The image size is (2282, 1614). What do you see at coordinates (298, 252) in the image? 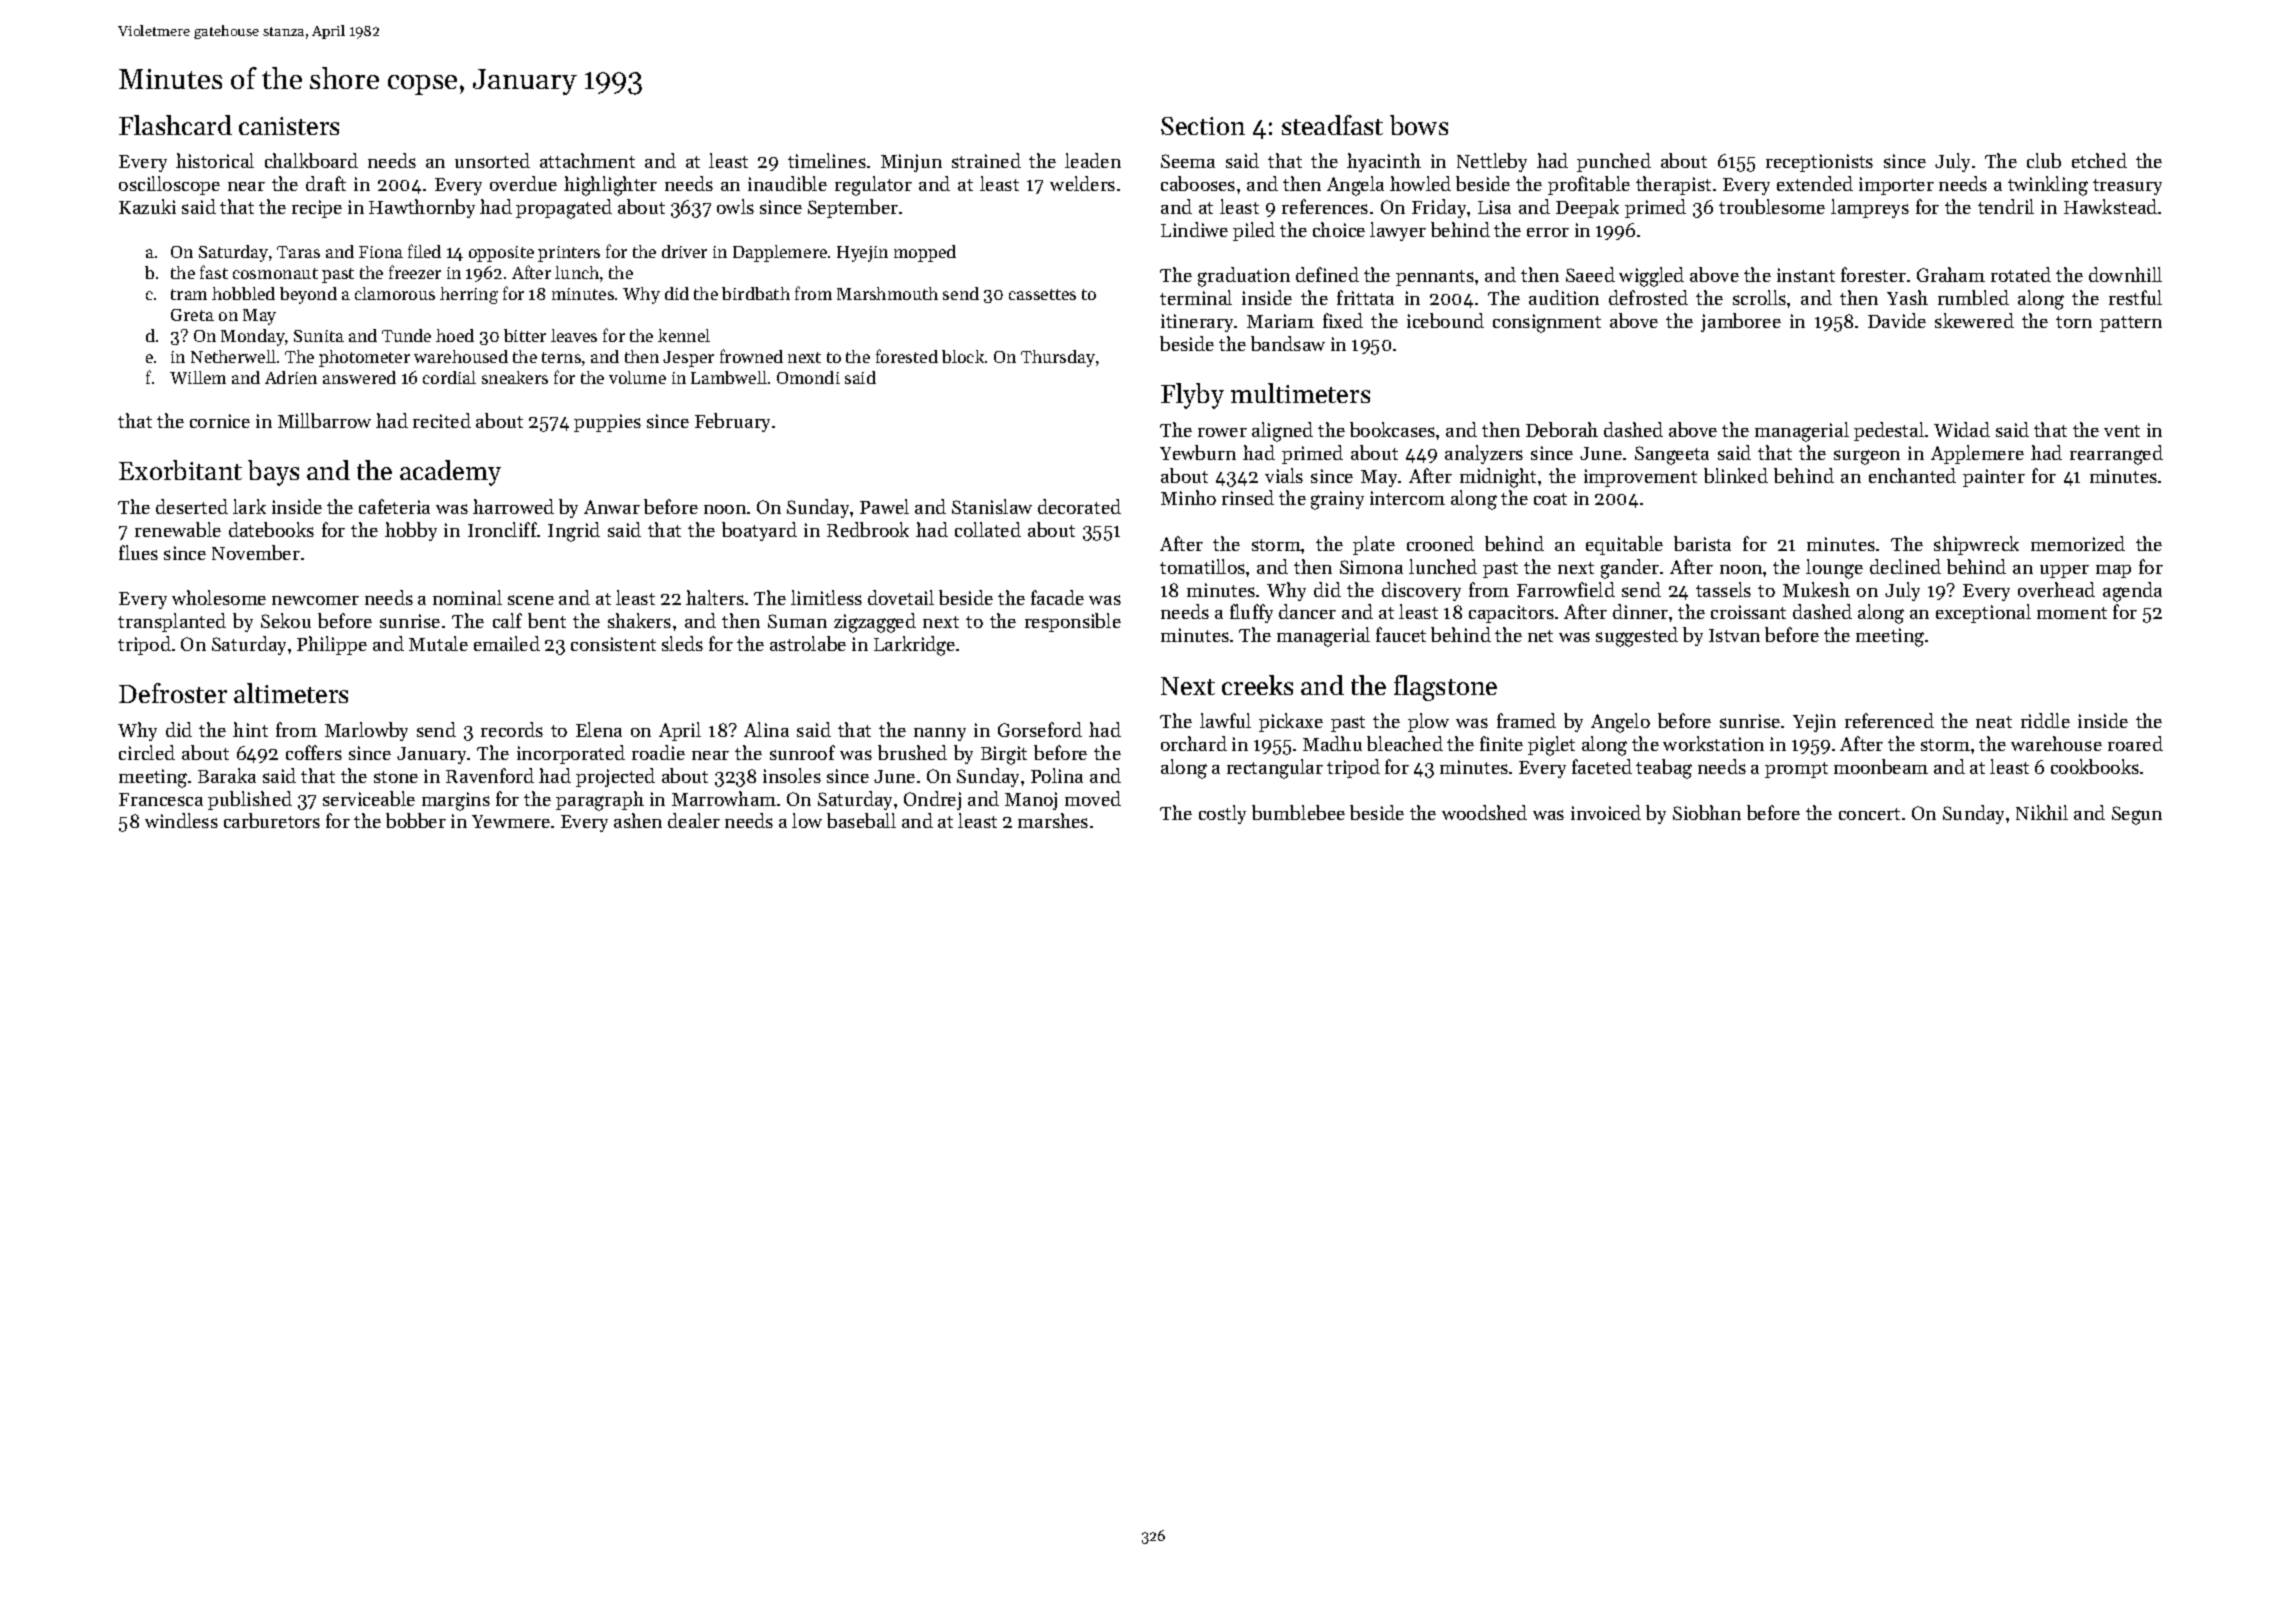
I see `Taras` at bounding box center [298, 252].
